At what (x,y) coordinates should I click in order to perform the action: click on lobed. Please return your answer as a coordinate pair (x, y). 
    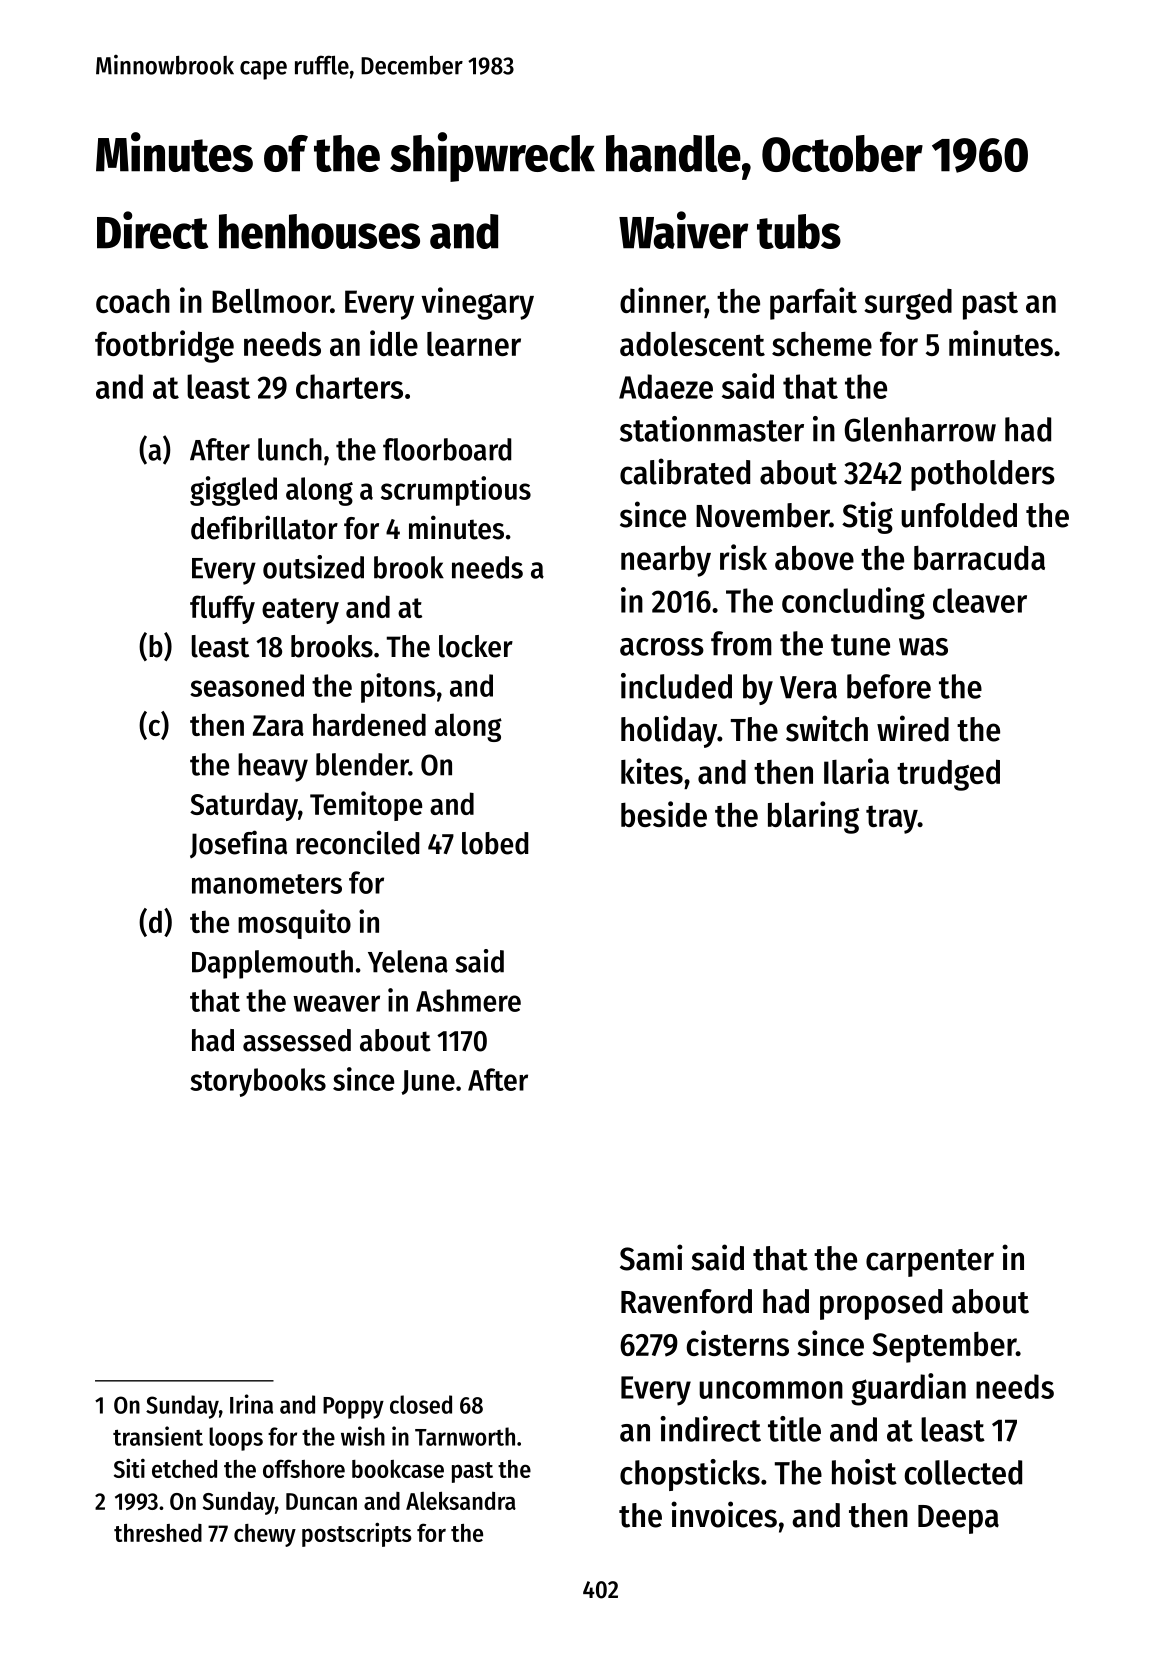
    Looking at the image, I should click on (495, 843).
